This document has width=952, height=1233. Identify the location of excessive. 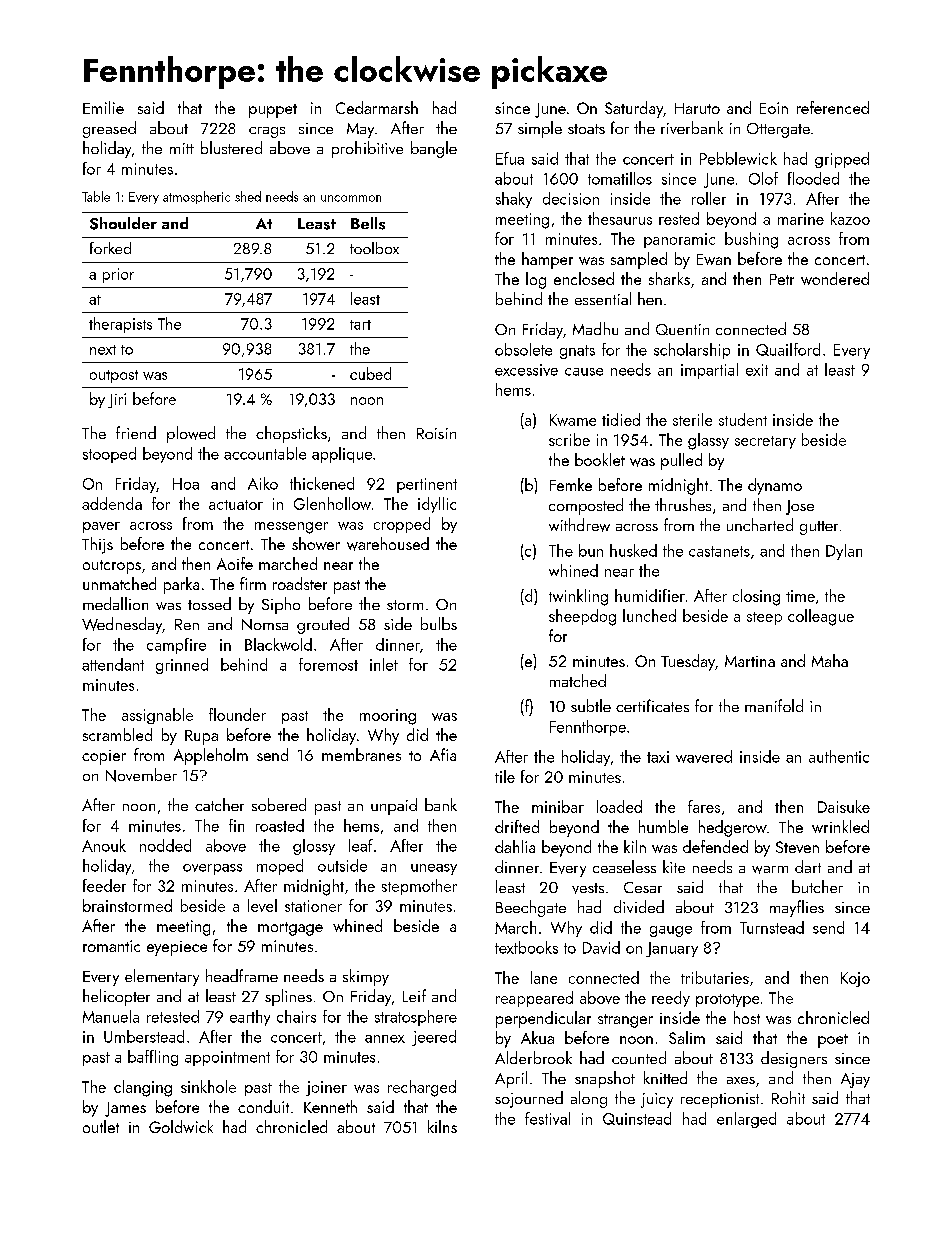
(526, 370).
